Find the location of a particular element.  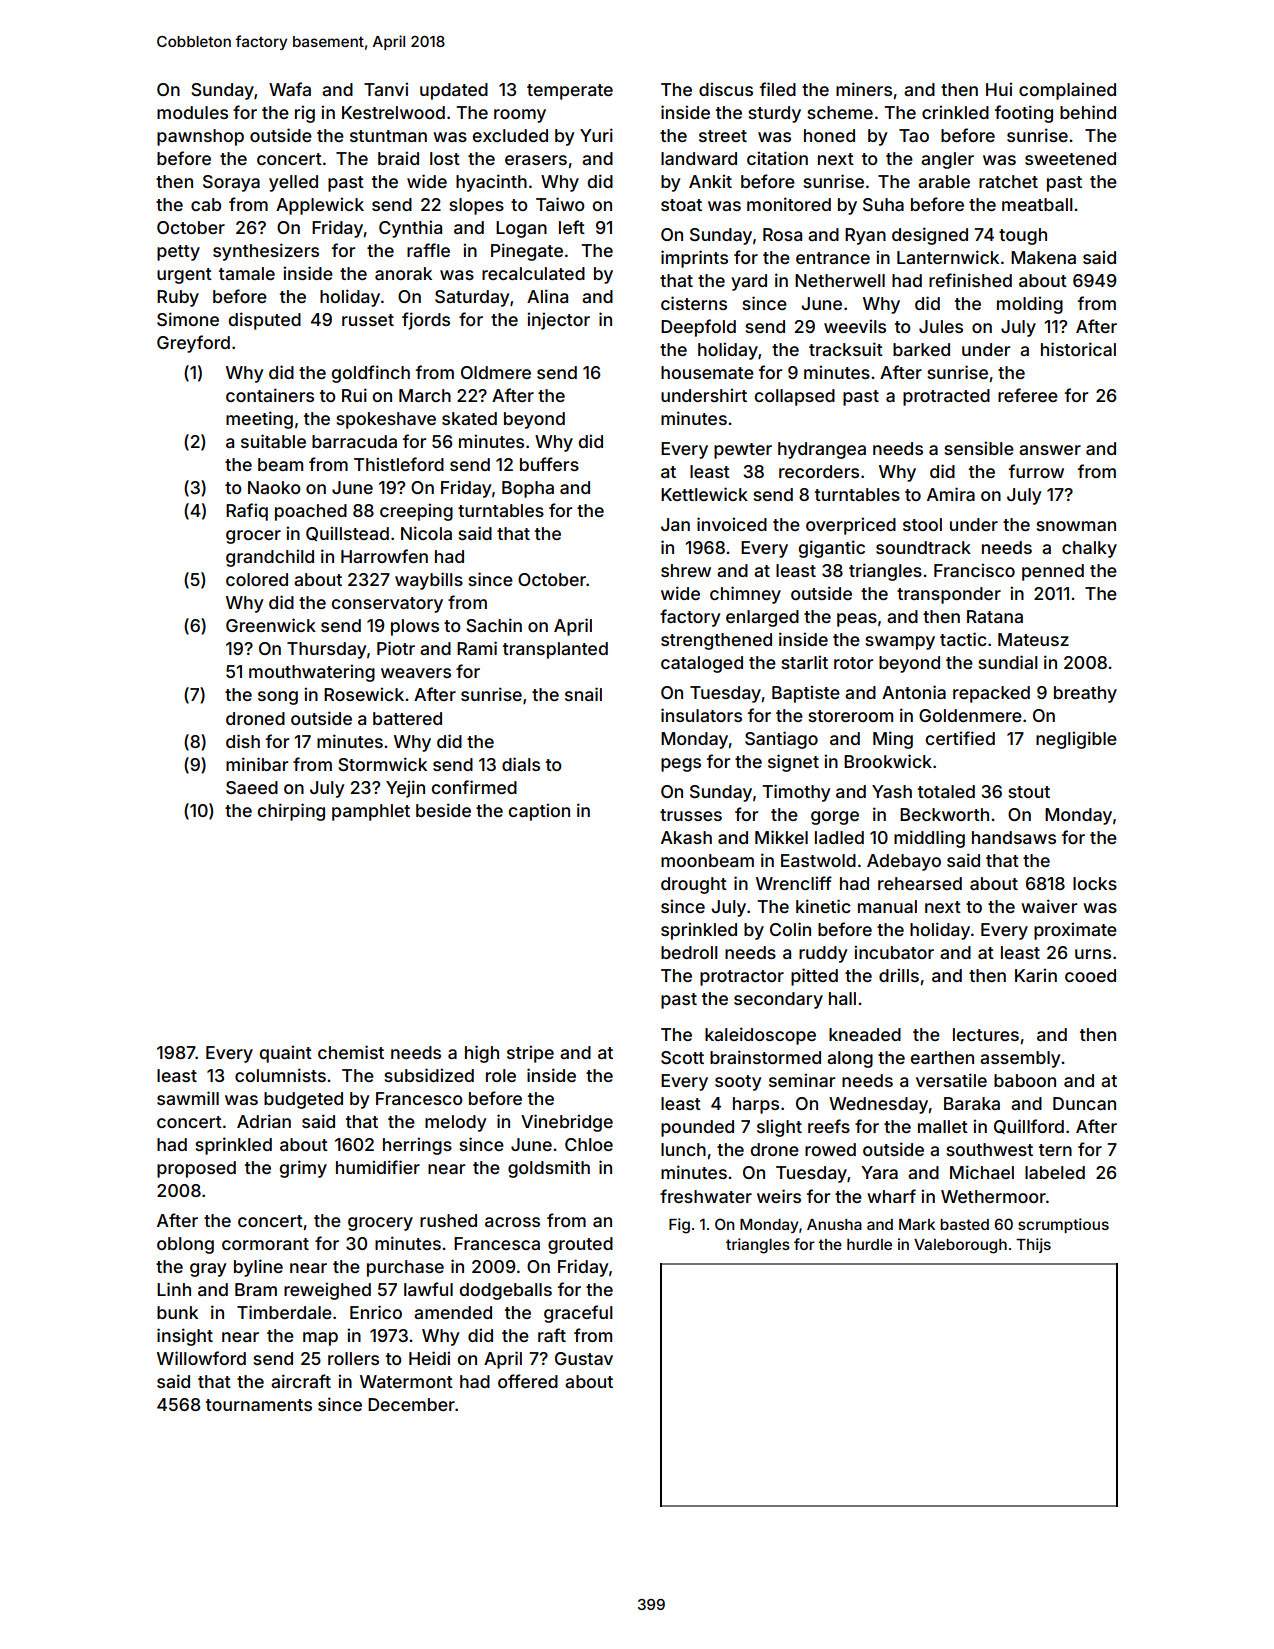

beside is located at coordinates (443, 810).
